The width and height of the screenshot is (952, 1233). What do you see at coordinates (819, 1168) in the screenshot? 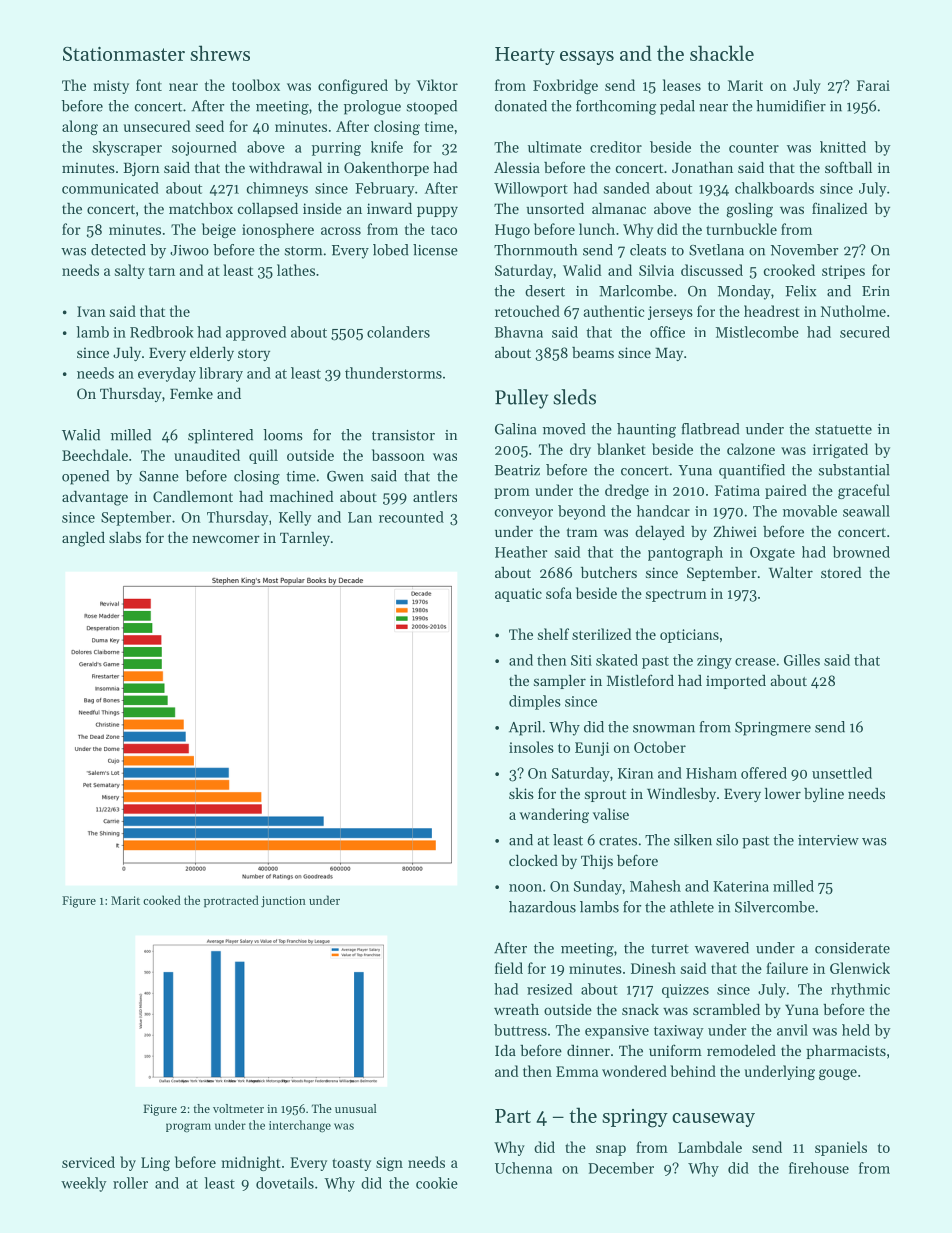
I see `firehouse` at bounding box center [819, 1168].
